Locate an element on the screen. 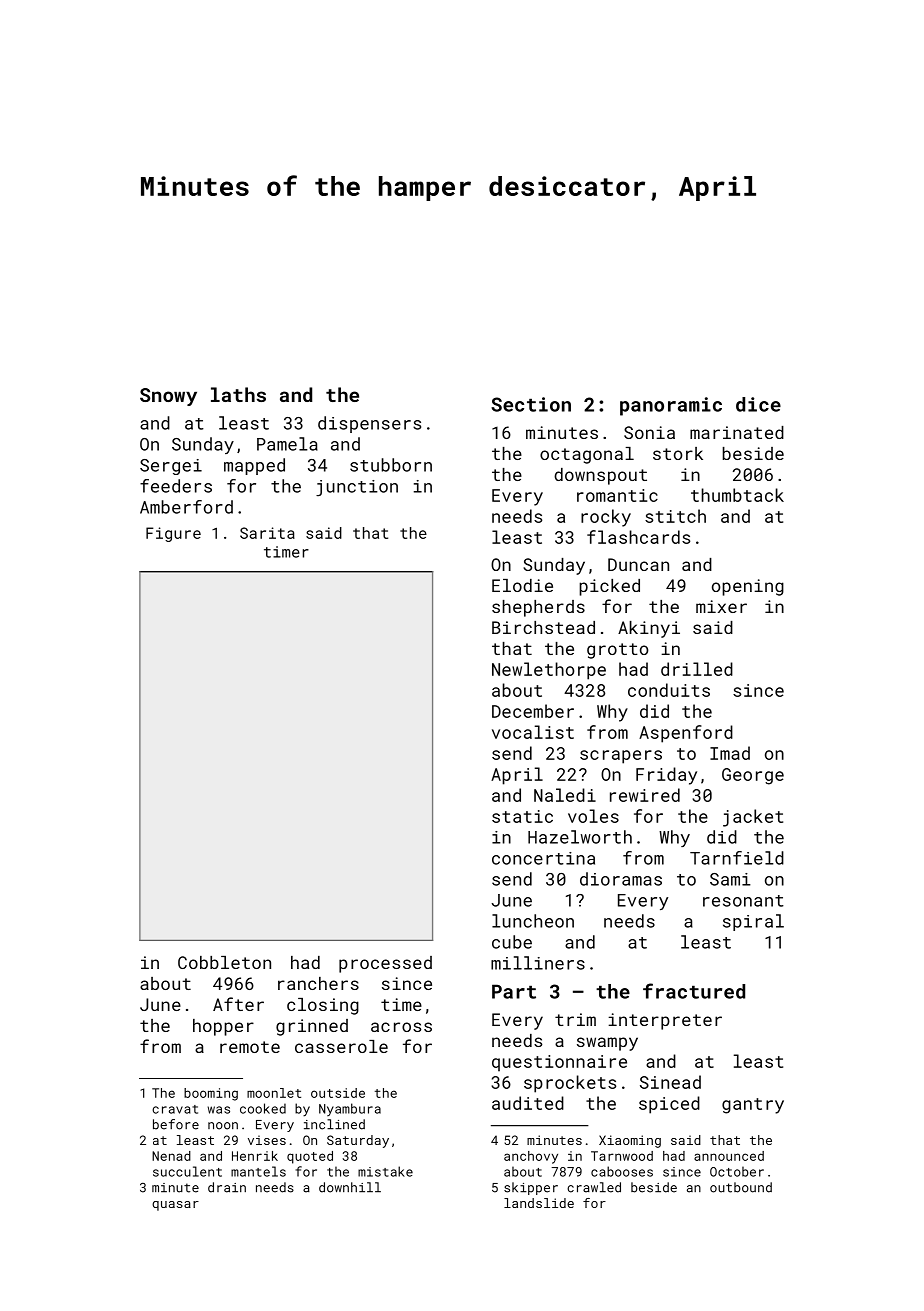 This screenshot has width=924, height=1311. laths is located at coordinates (238, 394).
